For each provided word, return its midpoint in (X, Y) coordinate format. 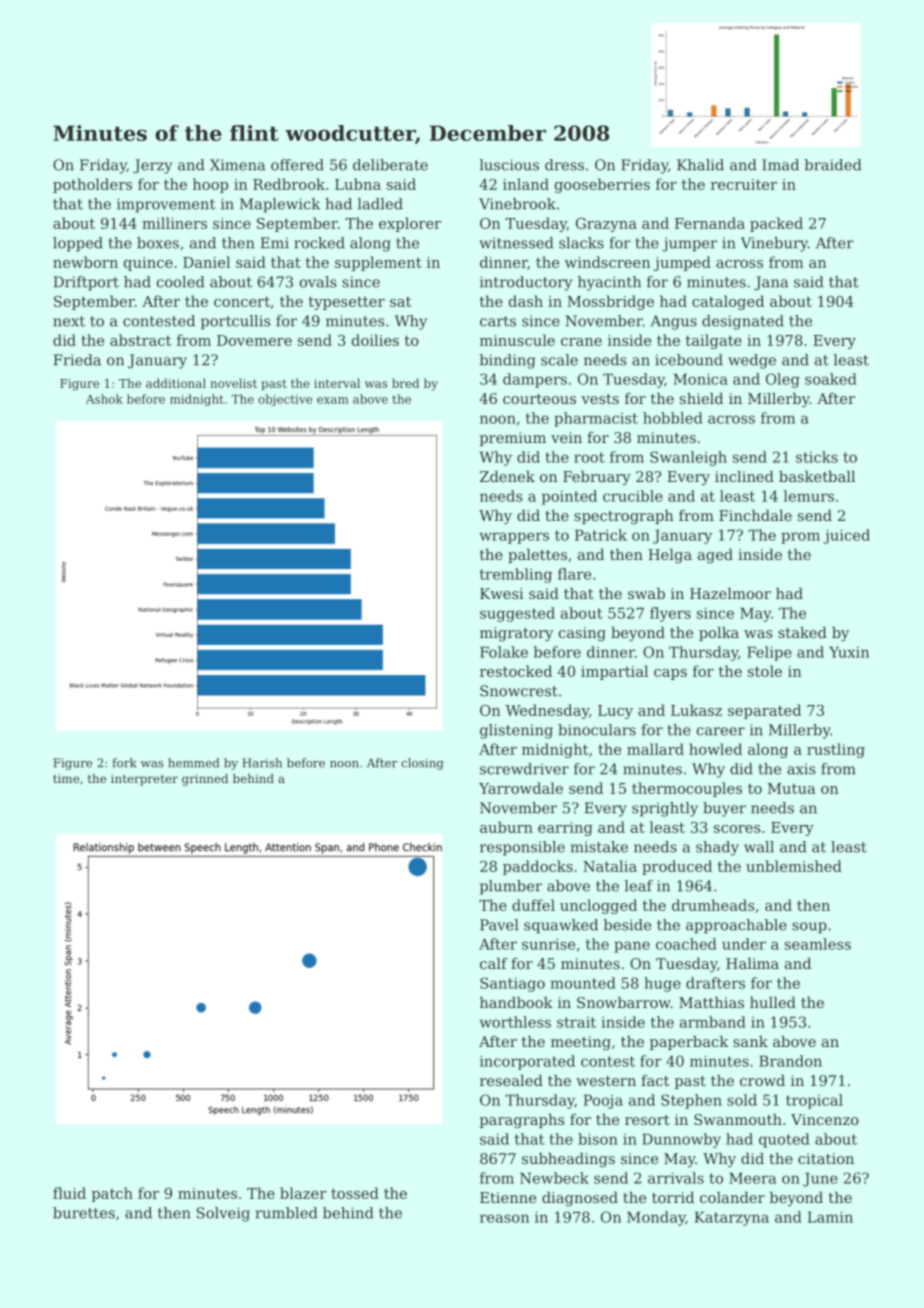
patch (112, 1194)
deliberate (390, 165)
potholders (92, 185)
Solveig (223, 1214)
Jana (771, 283)
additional (176, 383)
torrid (673, 1197)
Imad (780, 165)
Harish (262, 763)
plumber (511, 887)
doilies (375, 340)
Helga (670, 556)
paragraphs (522, 1121)
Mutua (792, 788)
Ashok (104, 399)
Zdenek (507, 476)
